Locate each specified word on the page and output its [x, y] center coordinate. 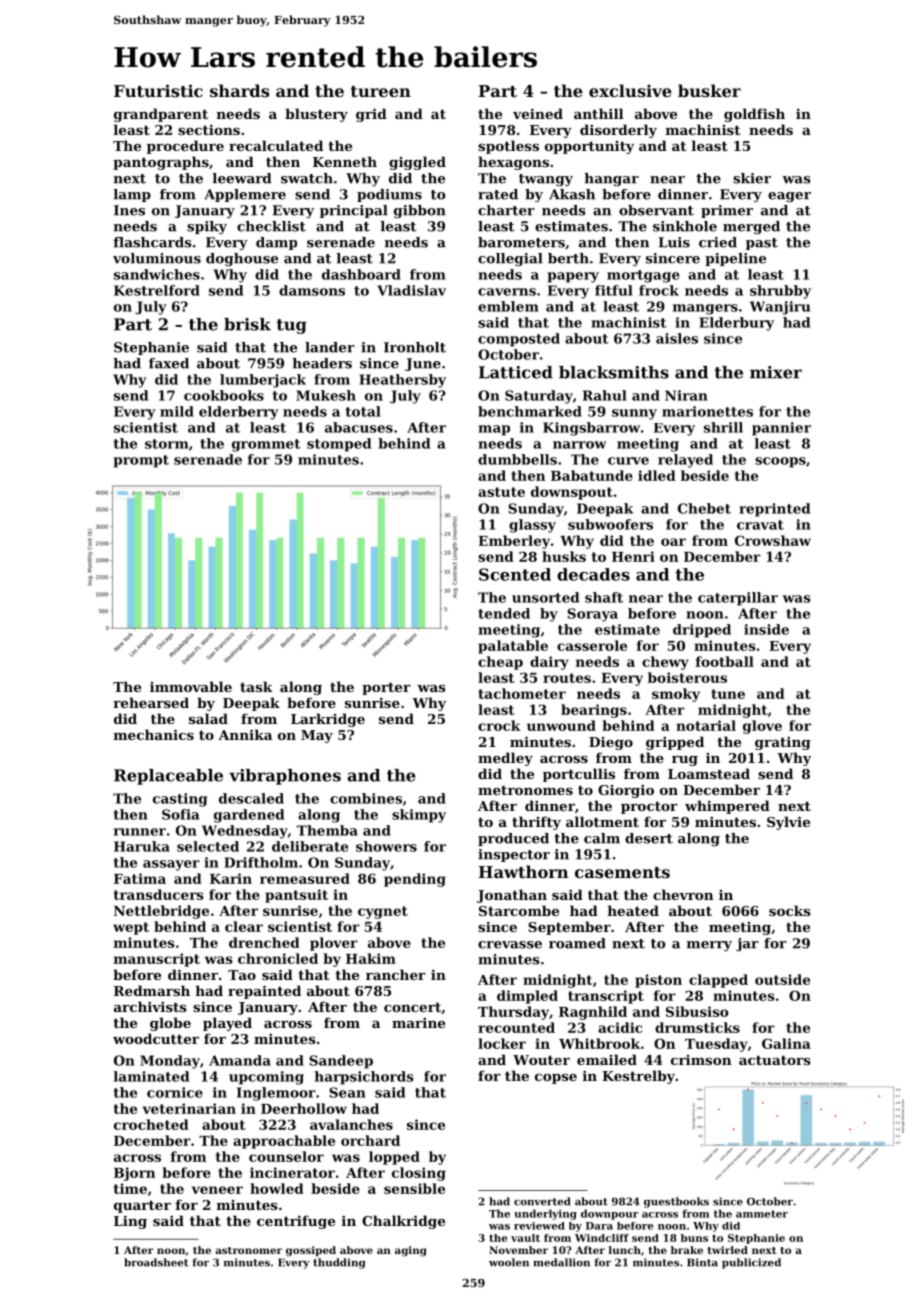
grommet [266, 445]
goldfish [754, 115]
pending [415, 880]
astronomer [248, 1250]
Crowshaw [773, 540]
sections [209, 129]
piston [658, 981]
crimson [701, 1060]
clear [244, 926]
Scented [515, 574]
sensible [414, 1188]
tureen [381, 91]
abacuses [359, 427]
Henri [633, 556]
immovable [191, 686]
